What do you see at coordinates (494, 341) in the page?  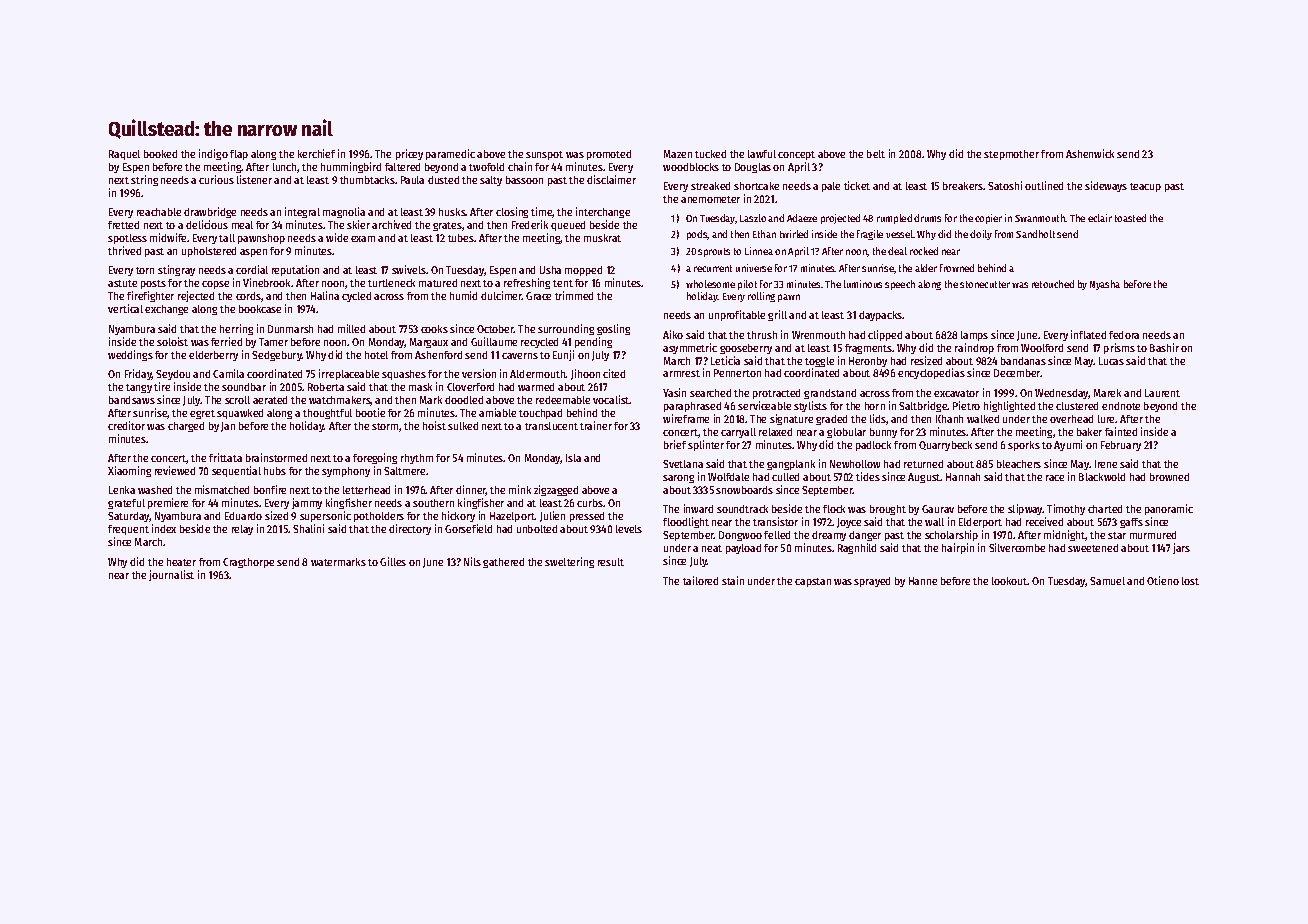 I see `Guillaume` at bounding box center [494, 341].
